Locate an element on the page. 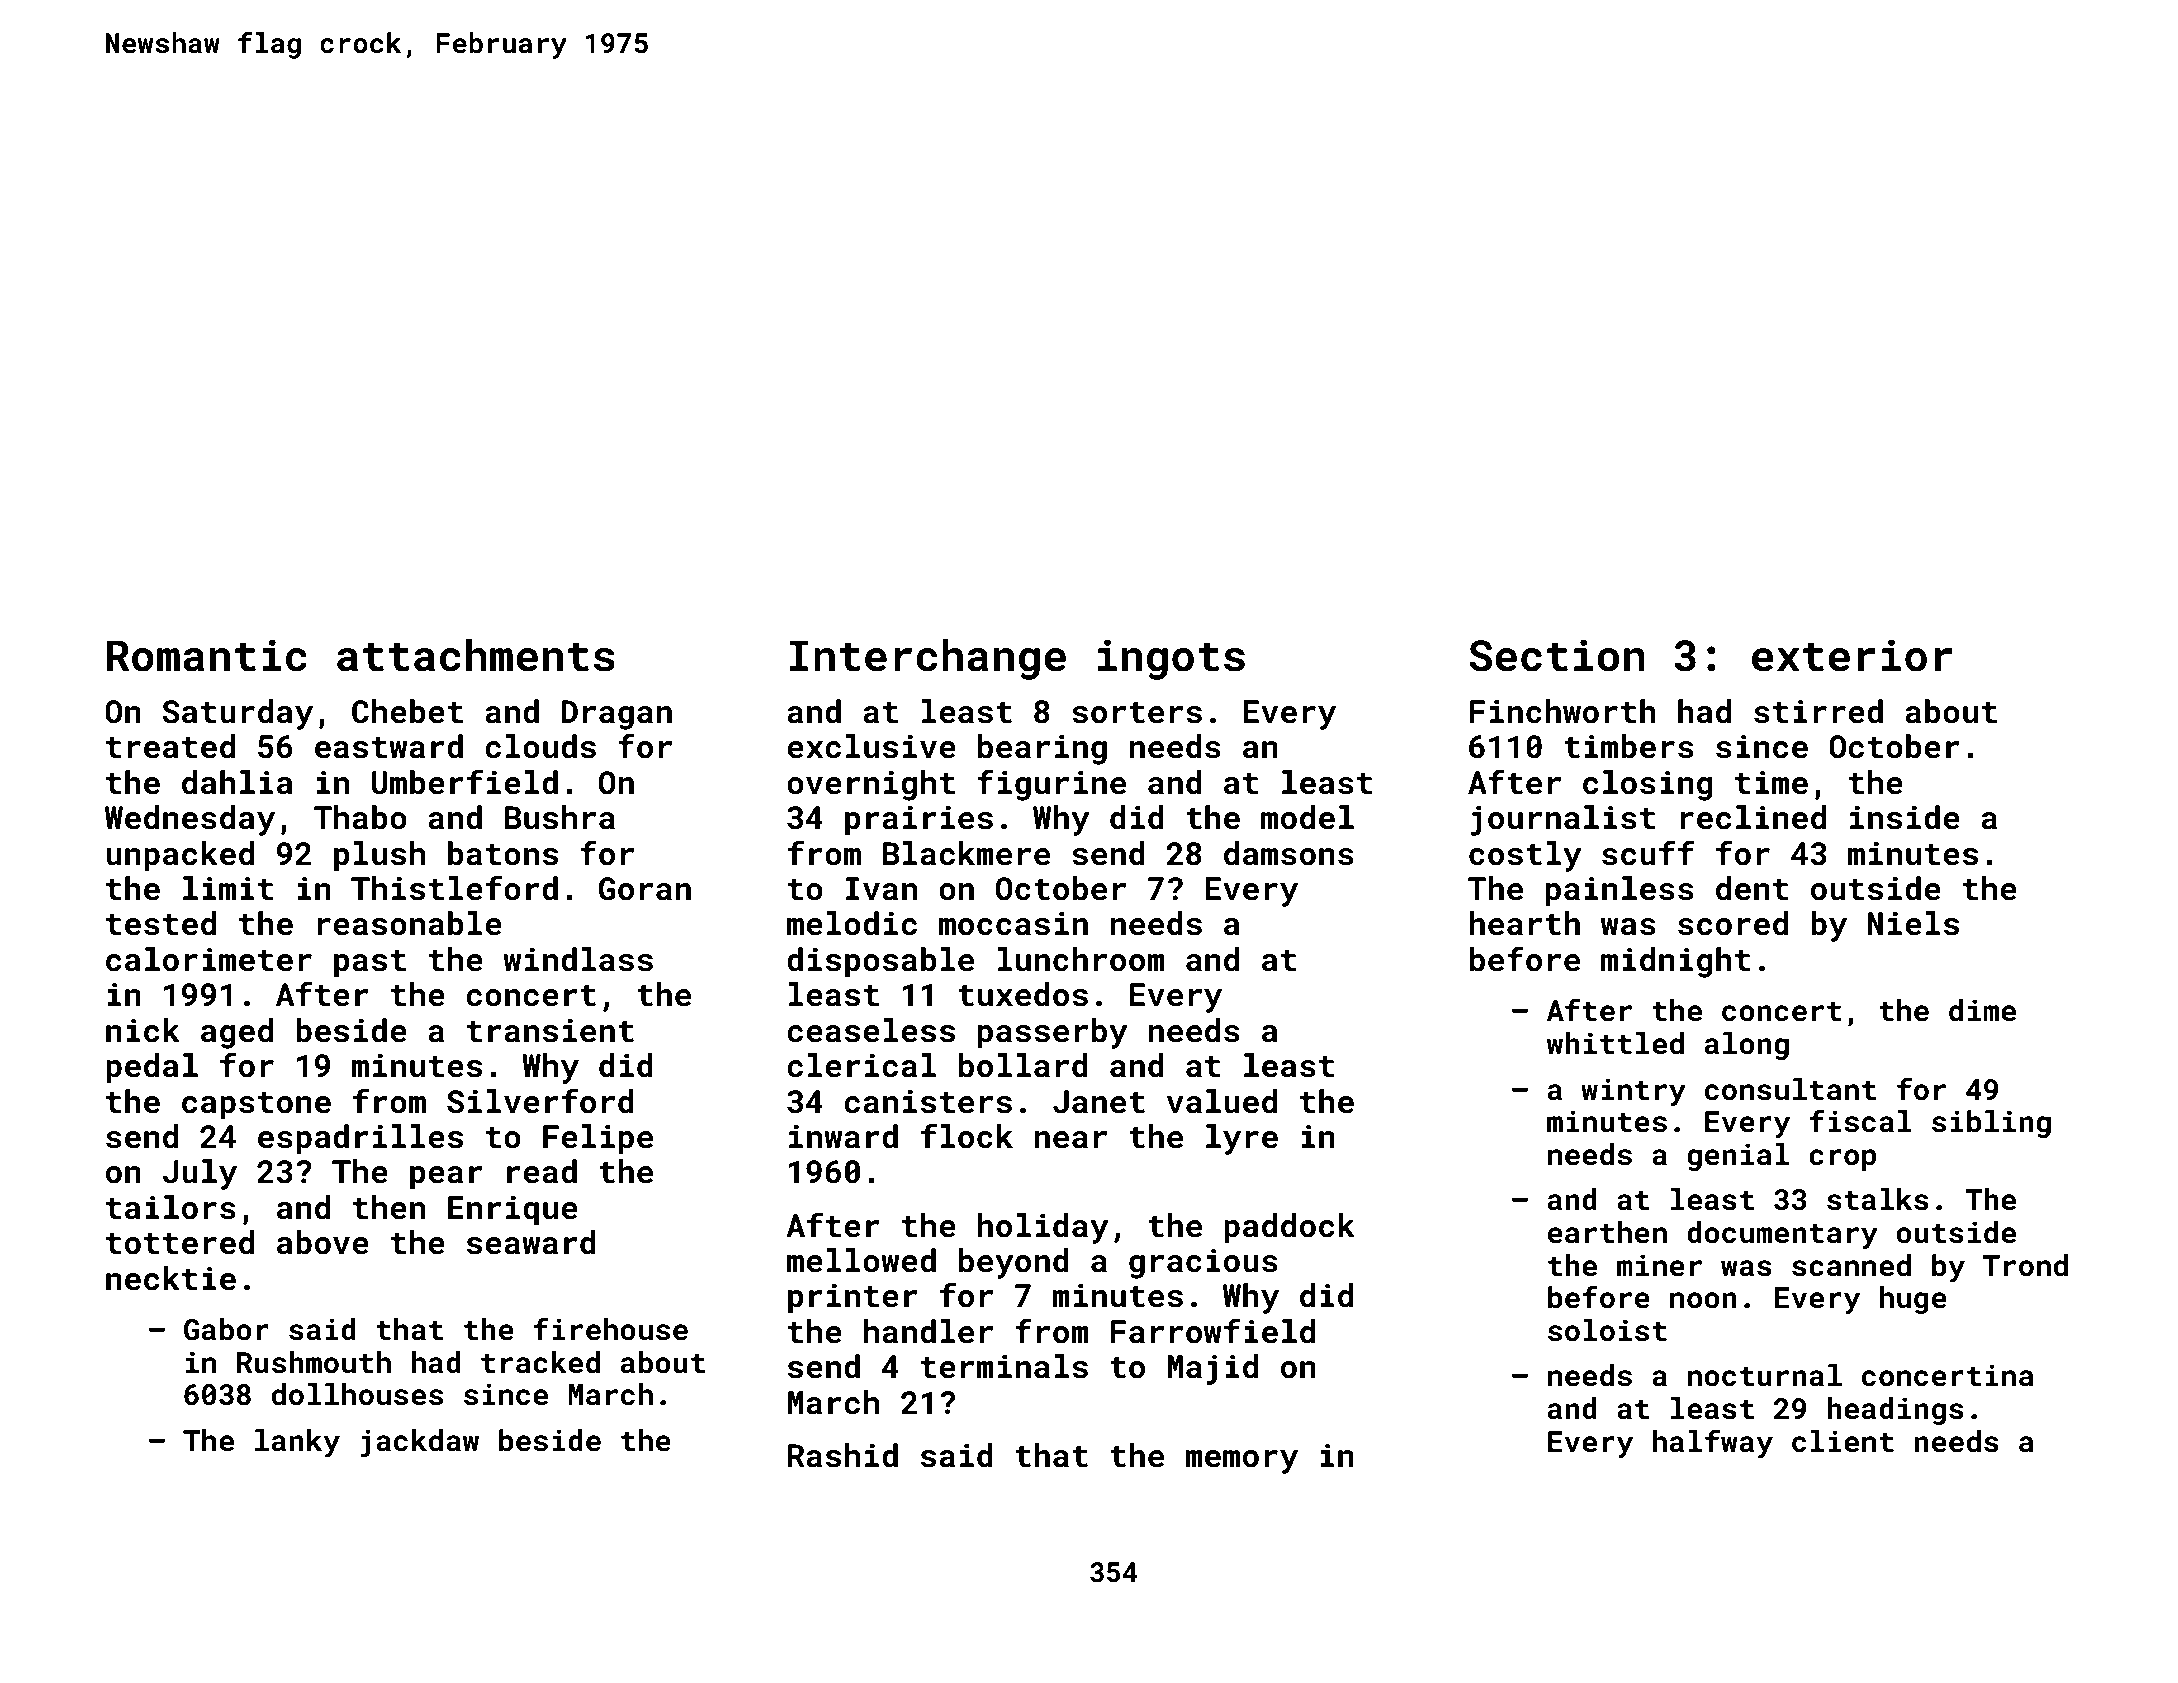 The height and width of the page is (1683, 2178). jackdaw is located at coordinates (420, 1443).
